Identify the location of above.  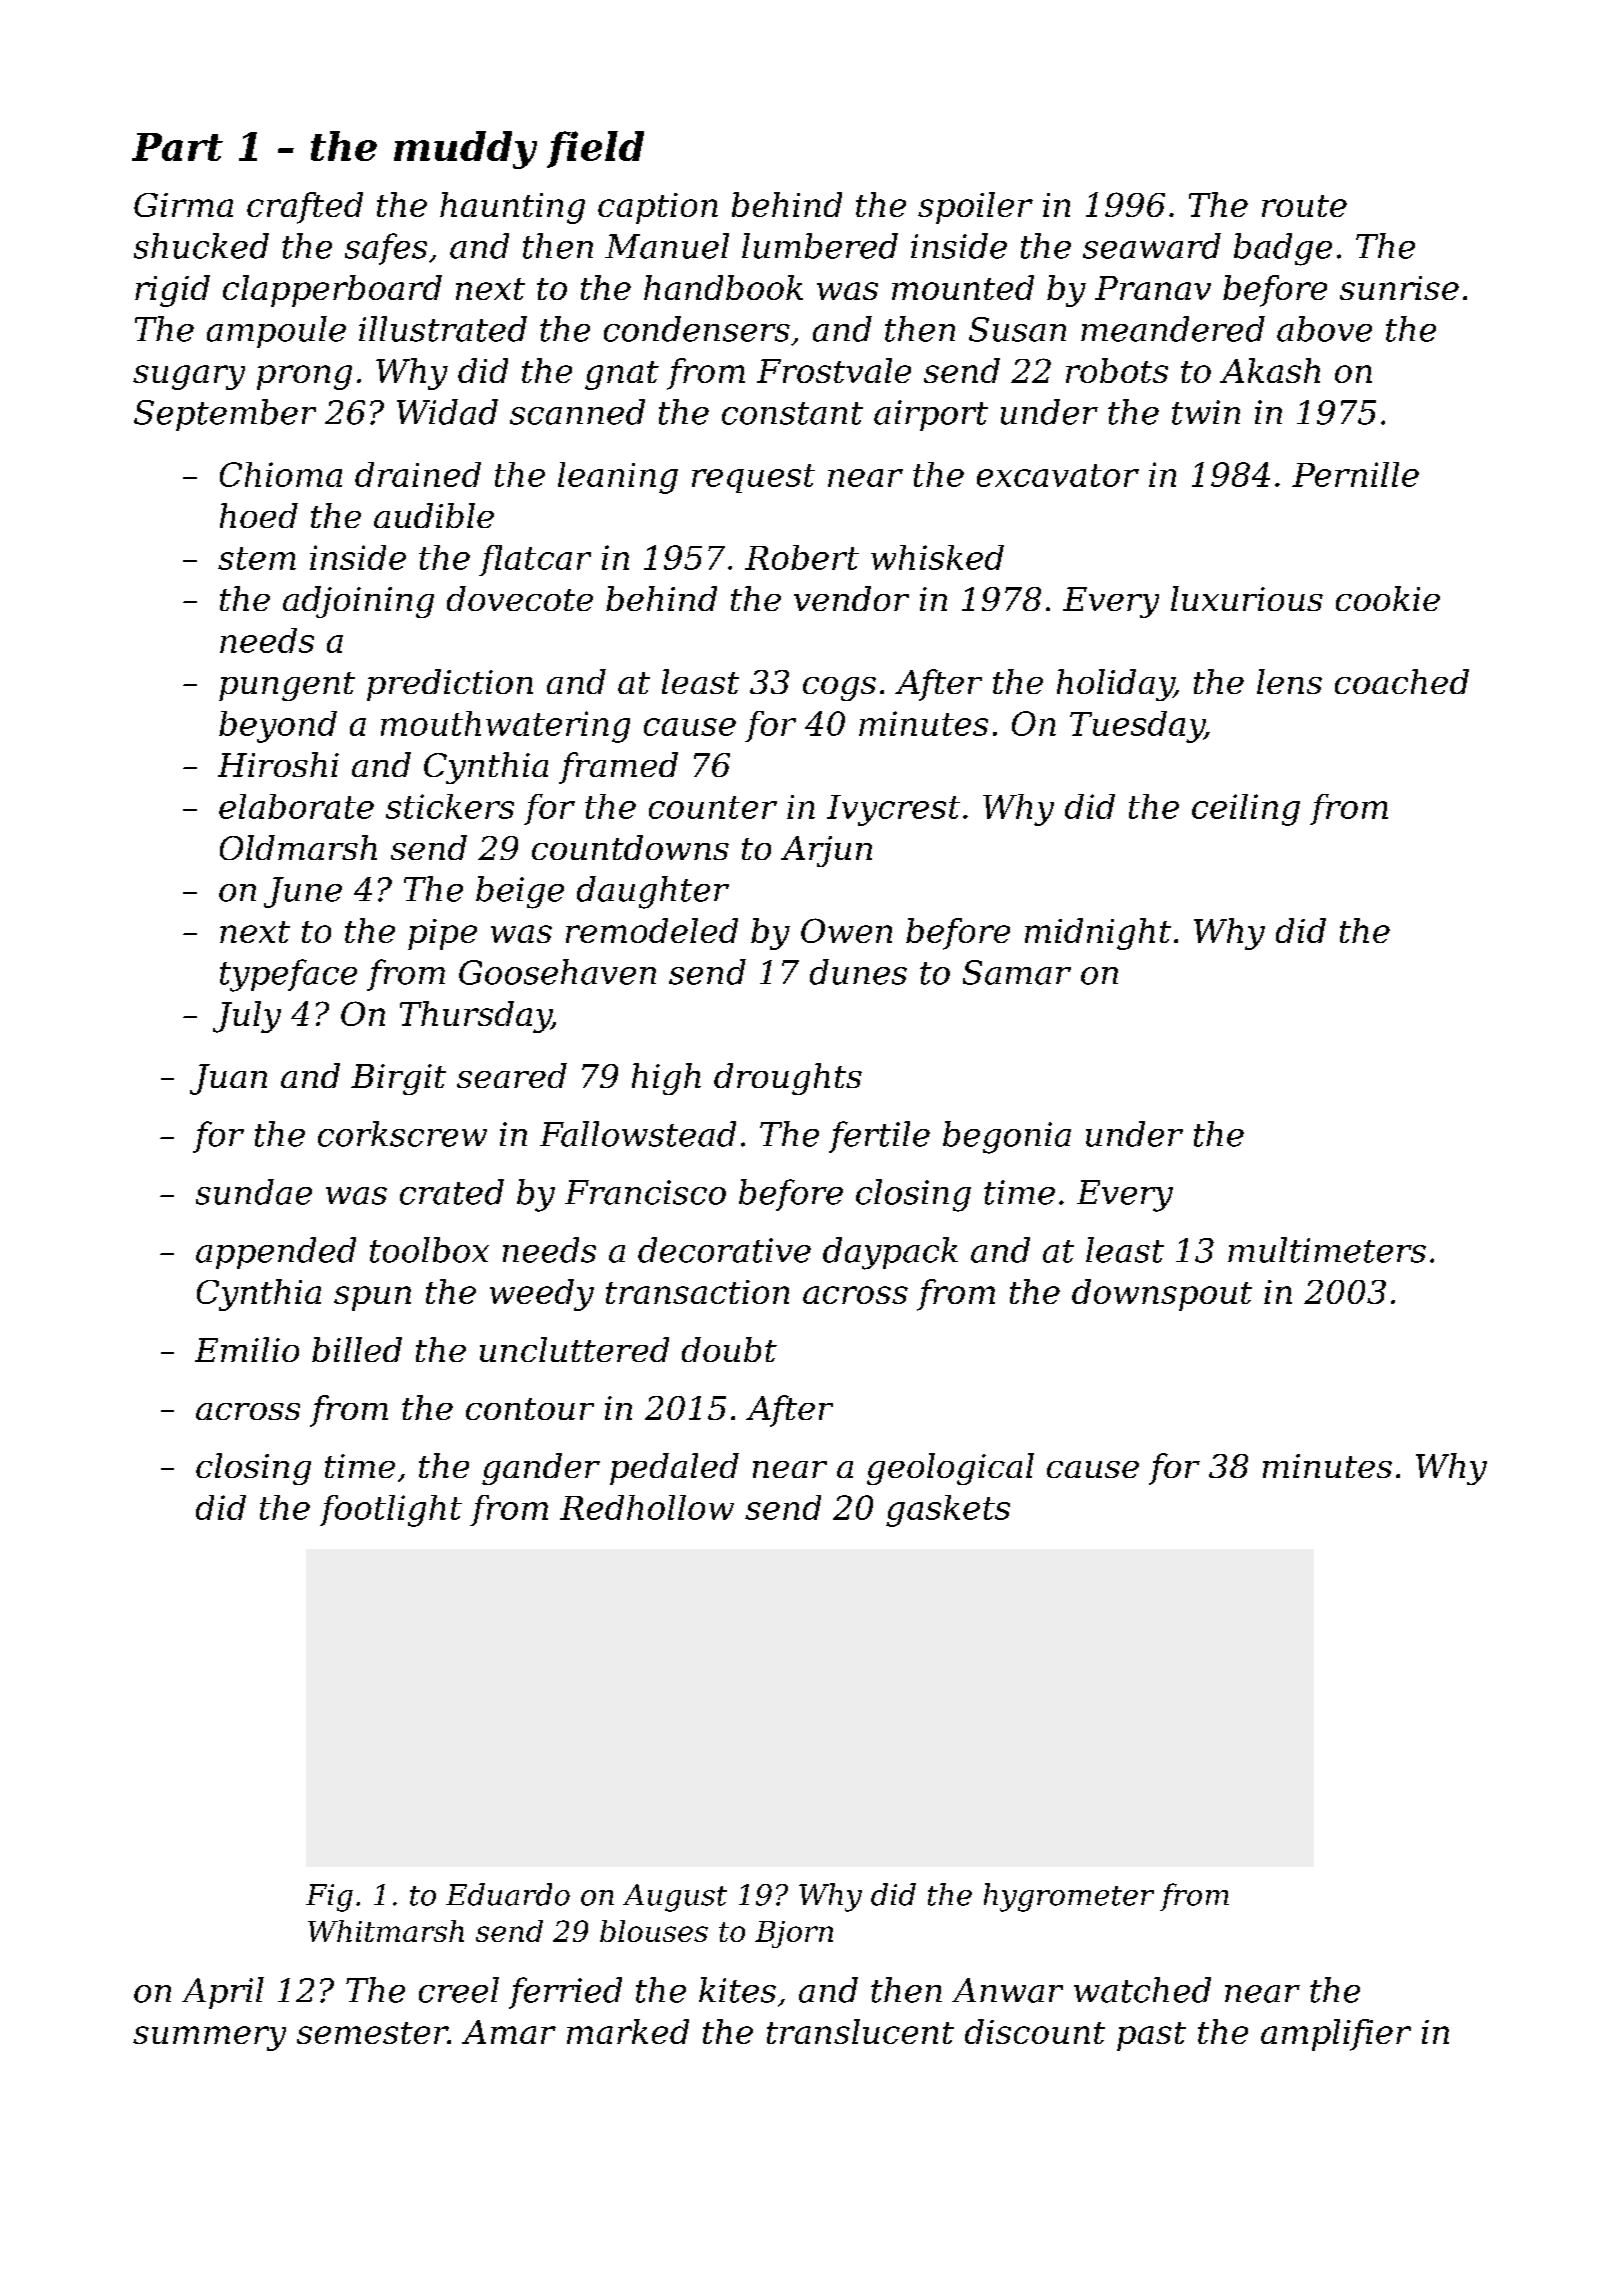
(1324, 329).
